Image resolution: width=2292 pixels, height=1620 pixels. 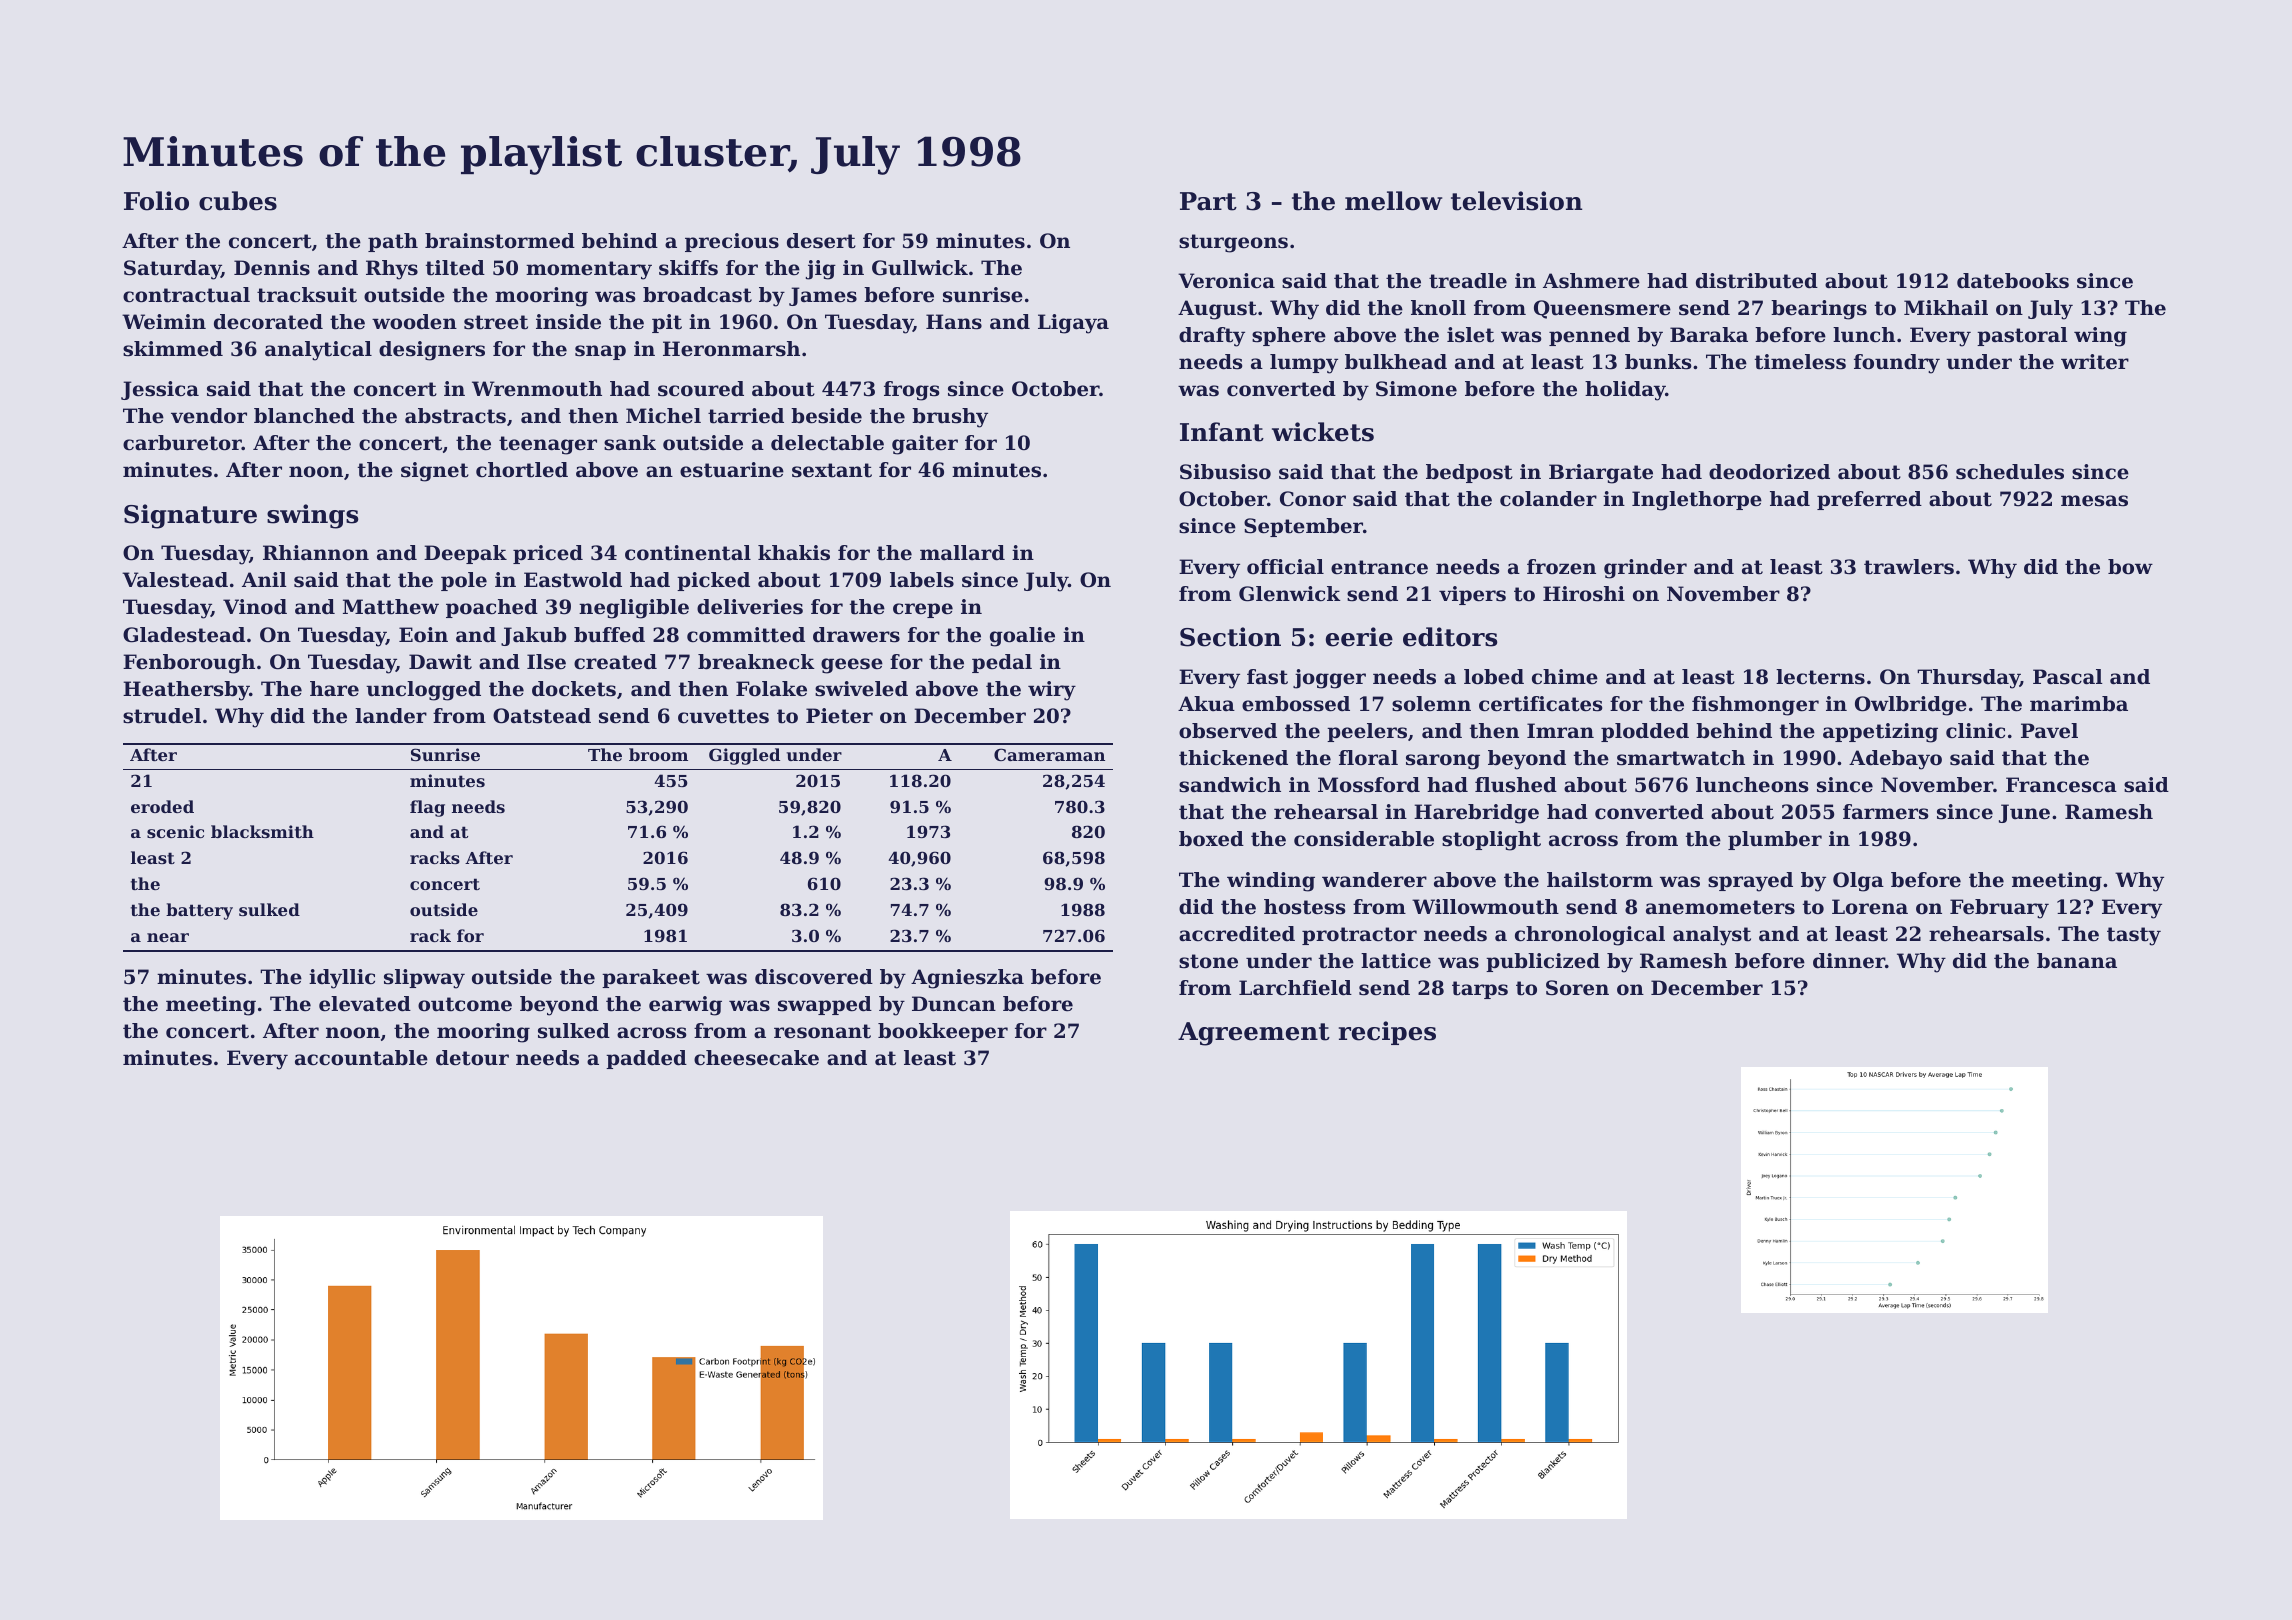 What do you see at coordinates (2061, 785) in the page?
I see `Francesca` at bounding box center [2061, 785].
